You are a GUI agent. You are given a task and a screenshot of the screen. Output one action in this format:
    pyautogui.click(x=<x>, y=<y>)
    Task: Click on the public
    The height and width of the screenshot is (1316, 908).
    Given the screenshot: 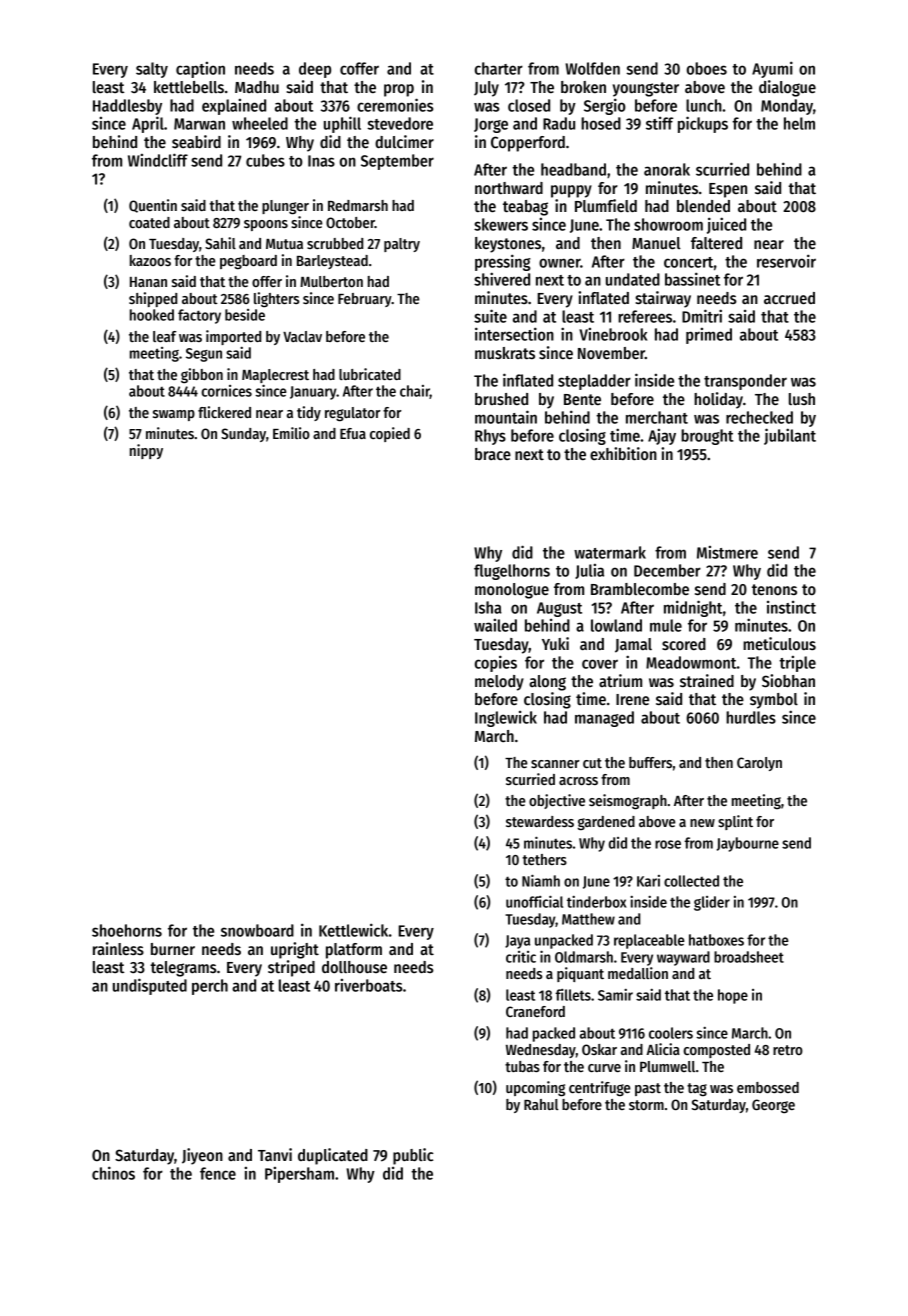 What is the action you would take?
    pyautogui.click(x=413, y=1156)
